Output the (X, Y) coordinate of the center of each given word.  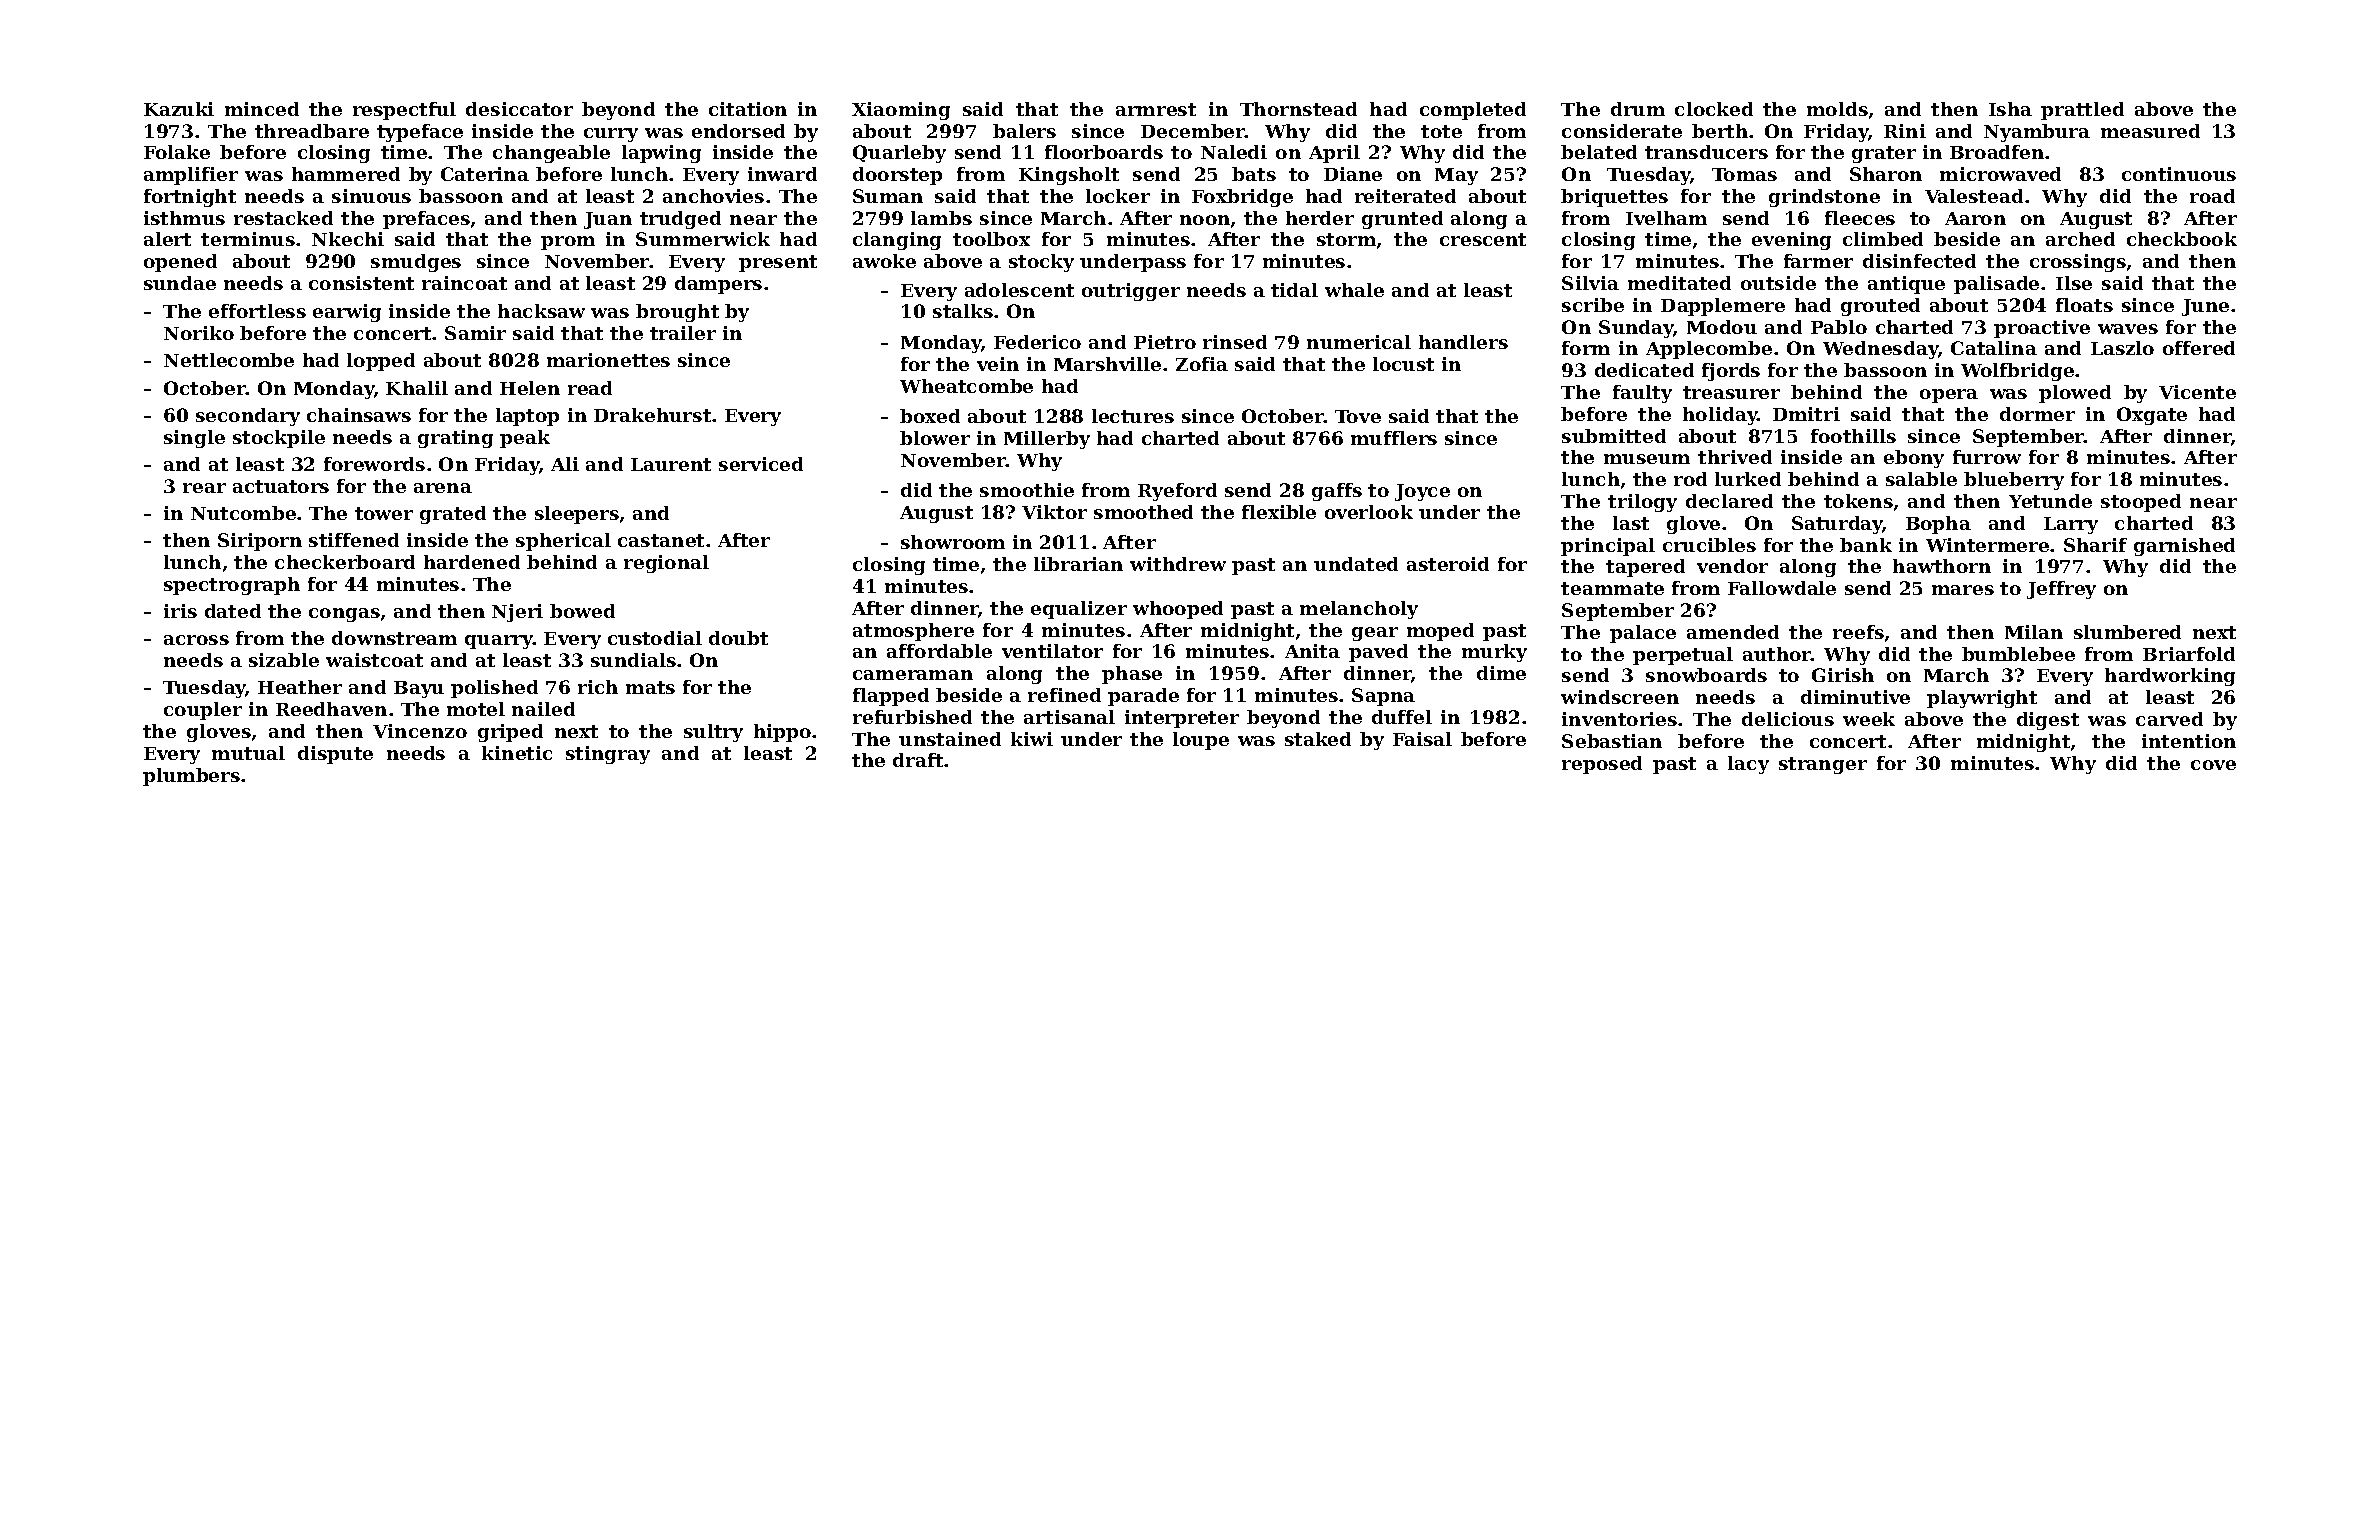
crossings (2078, 263)
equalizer (1079, 610)
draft (918, 760)
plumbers (191, 777)
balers (1024, 131)
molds (1837, 109)
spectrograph (232, 586)
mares (1963, 590)
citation (748, 109)
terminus (248, 239)
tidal (1294, 290)
